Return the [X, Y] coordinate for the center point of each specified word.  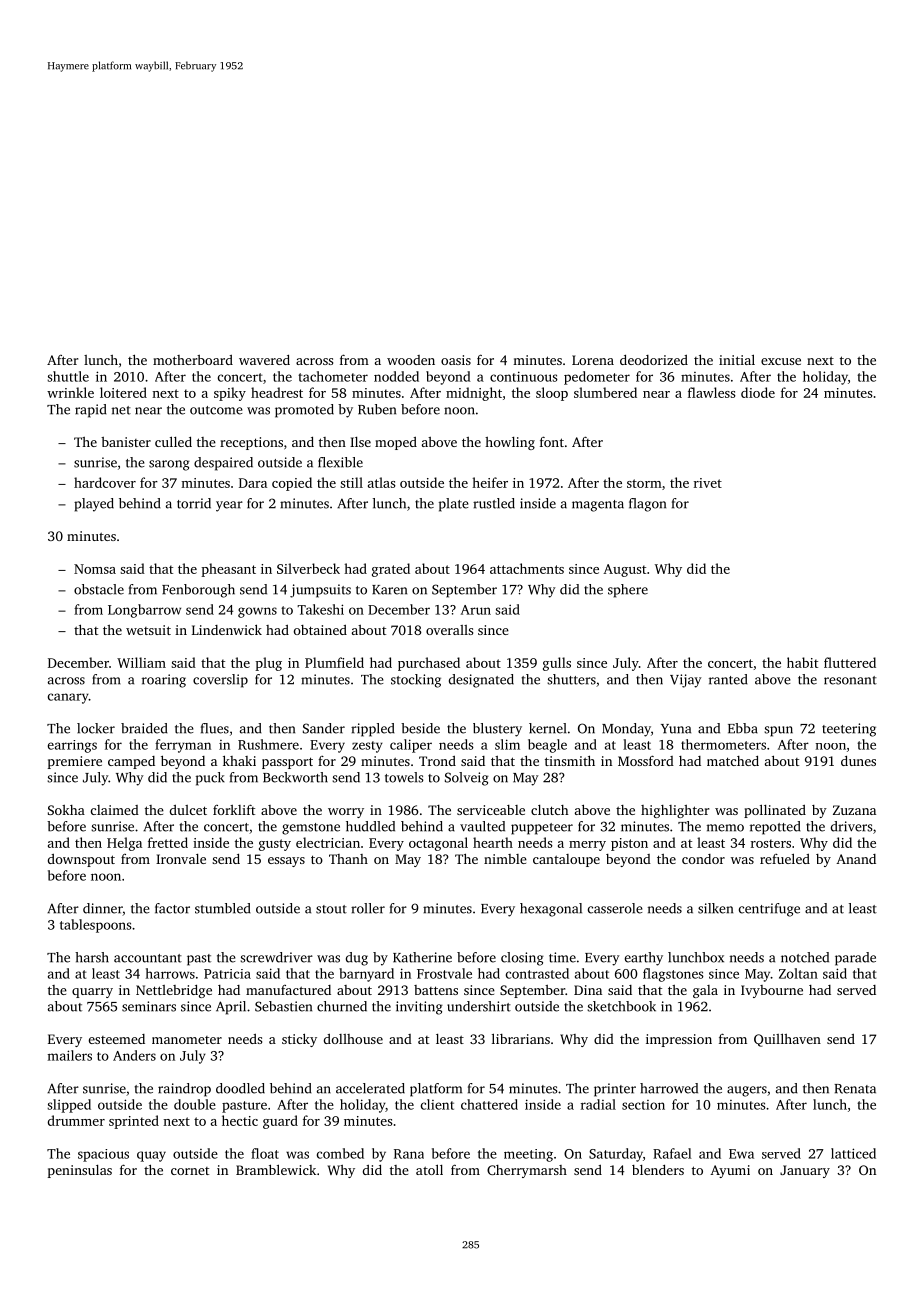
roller [368, 908]
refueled [785, 858]
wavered [264, 360]
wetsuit [148, 630]
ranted [728, 679]
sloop [552, 394]
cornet [190, 1171]
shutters [571, 679]
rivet [708, 483]
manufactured [288, 990]
